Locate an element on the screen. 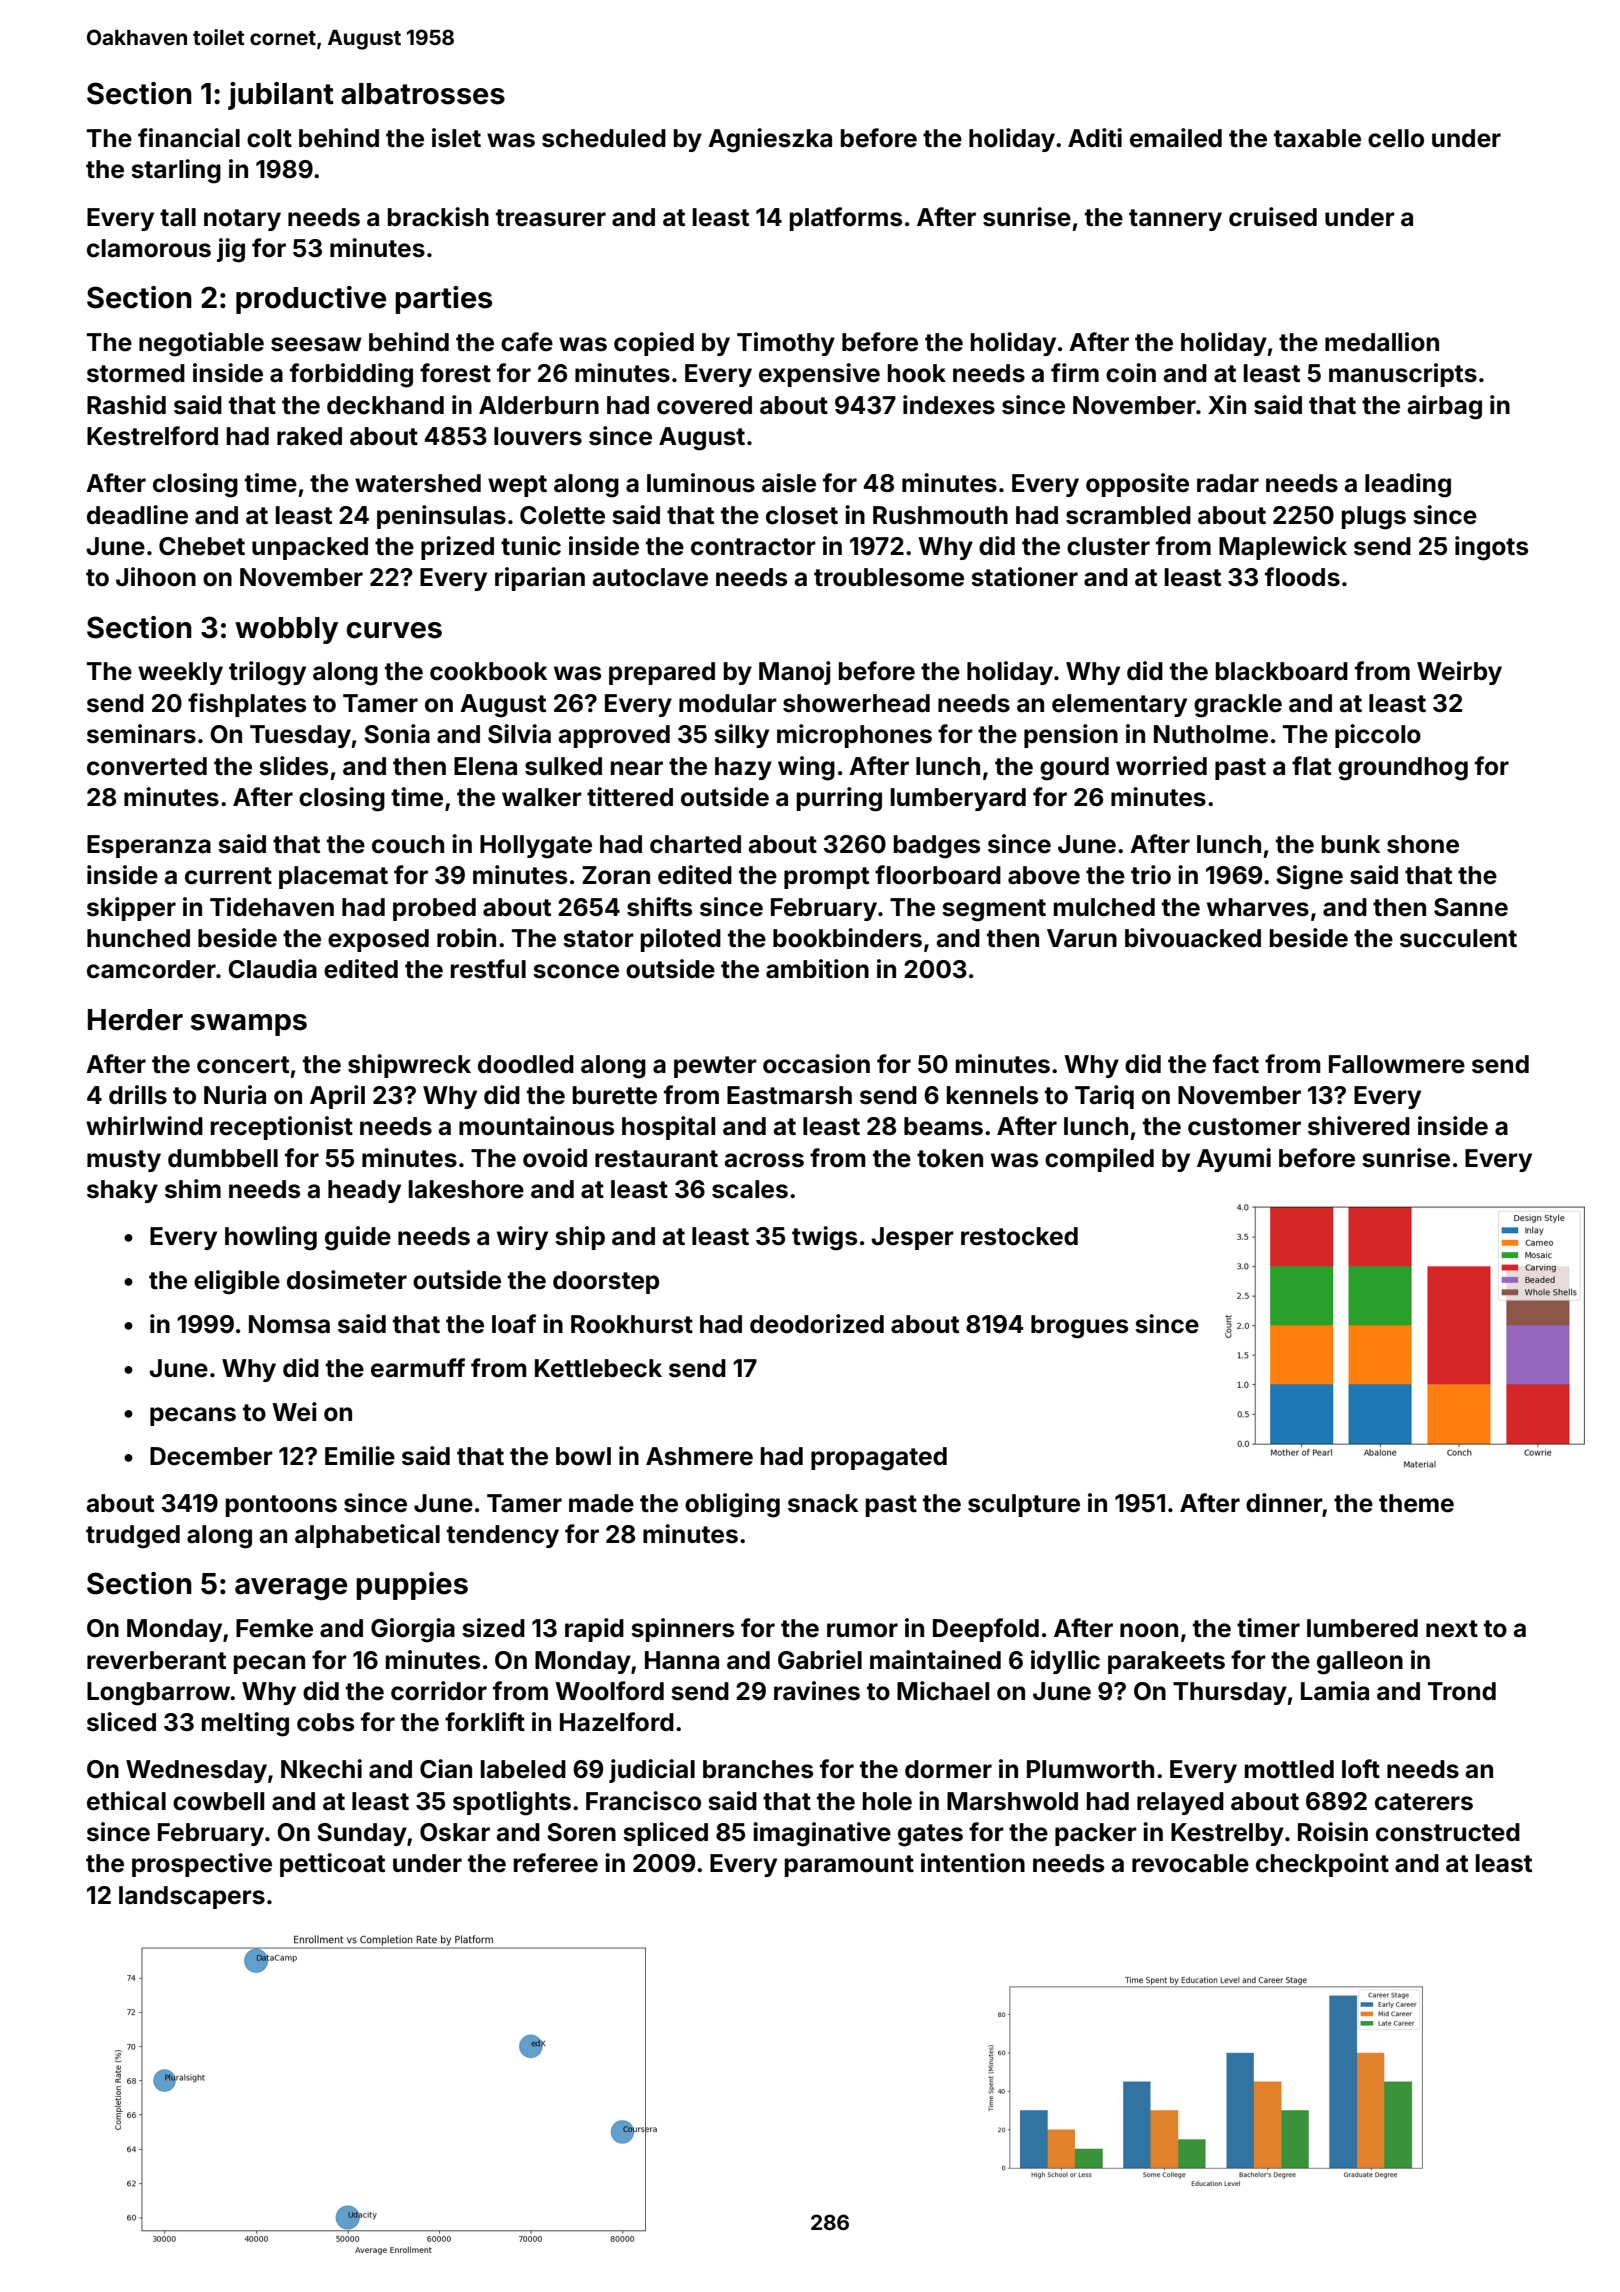 This screenshot has height=2292, width=1620. couch is located at coordinates (408, 844).
